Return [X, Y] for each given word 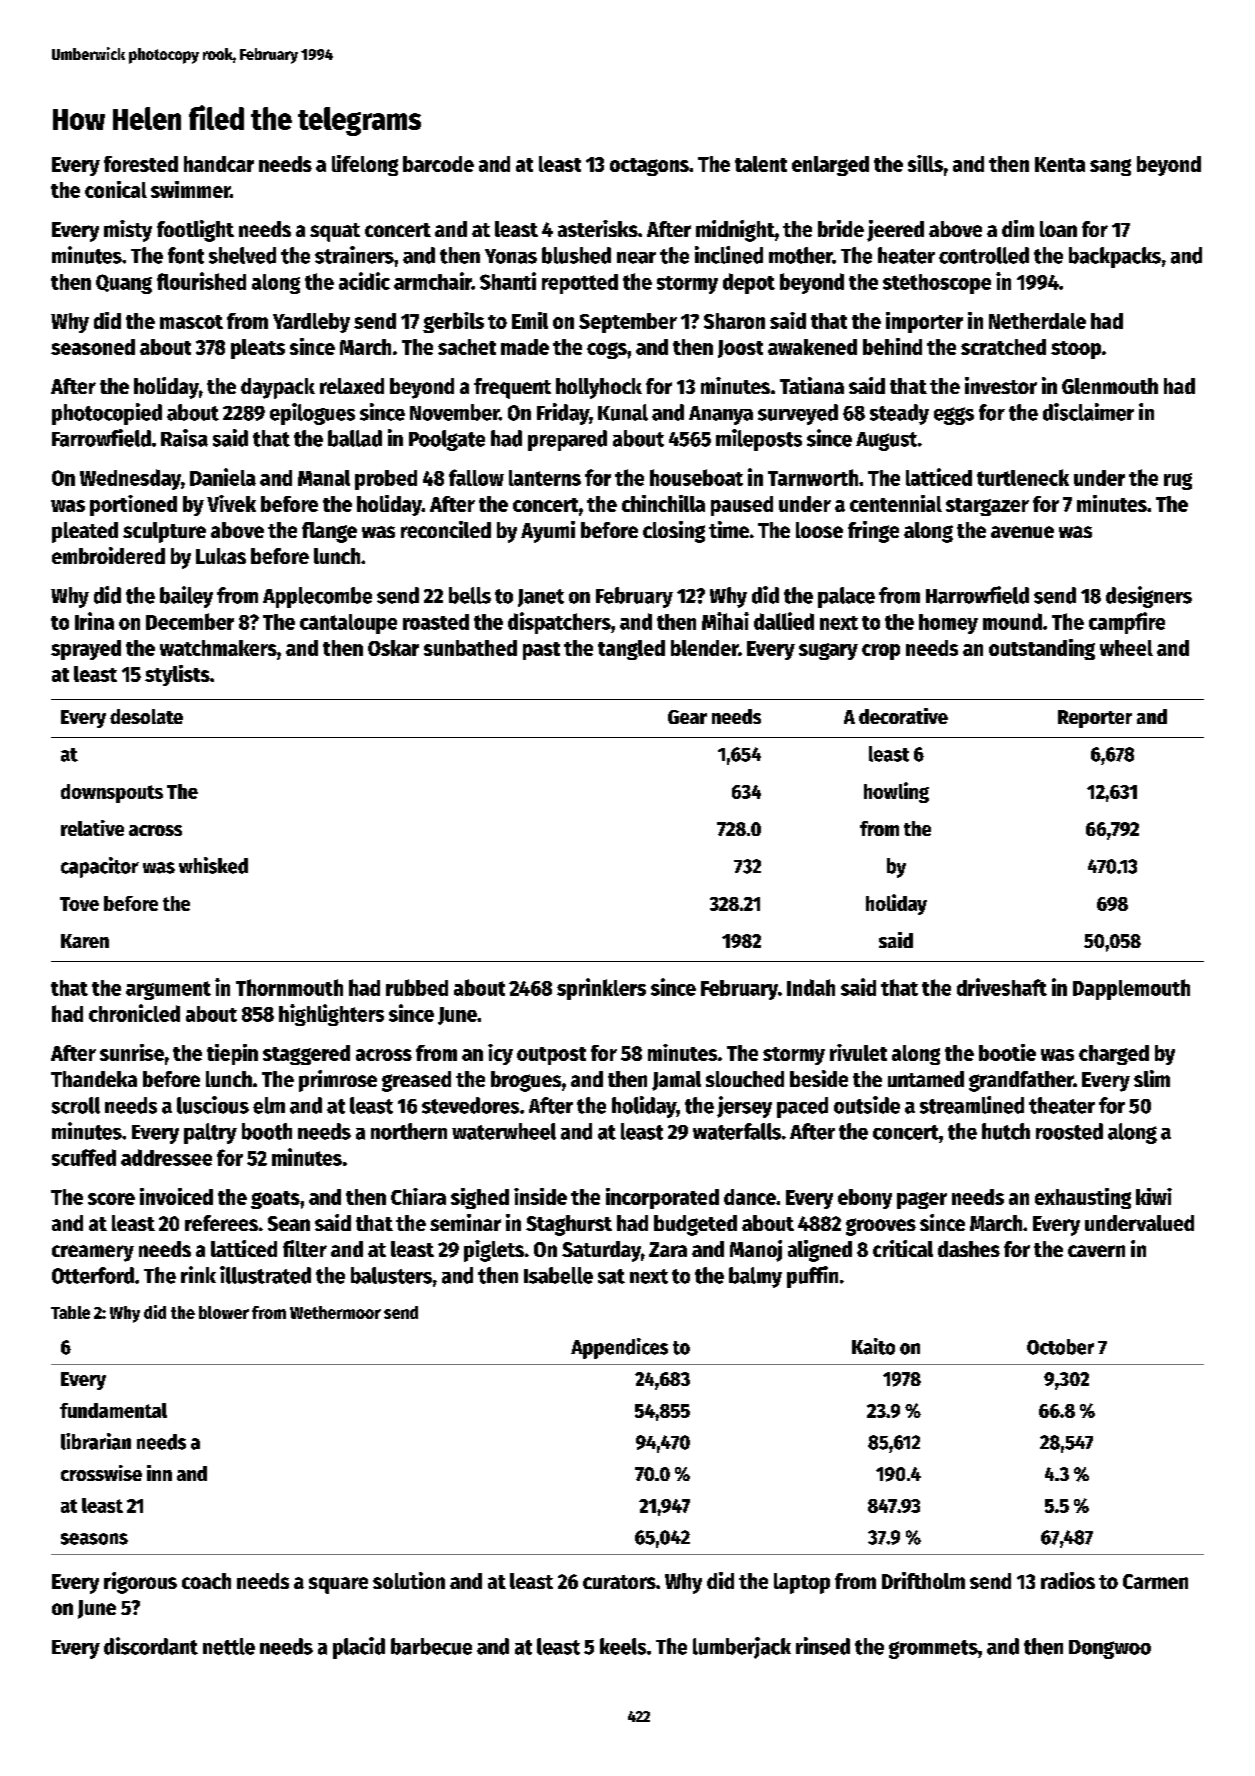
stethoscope [937, 284]
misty [128, 231]
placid [359, 1648]
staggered [306, 1055]
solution [409, 1580]
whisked [213, 865]
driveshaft [1002, 987]
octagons [649, 167]
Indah [811, 987]
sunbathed [470, 648]
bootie [1007, 1052]
